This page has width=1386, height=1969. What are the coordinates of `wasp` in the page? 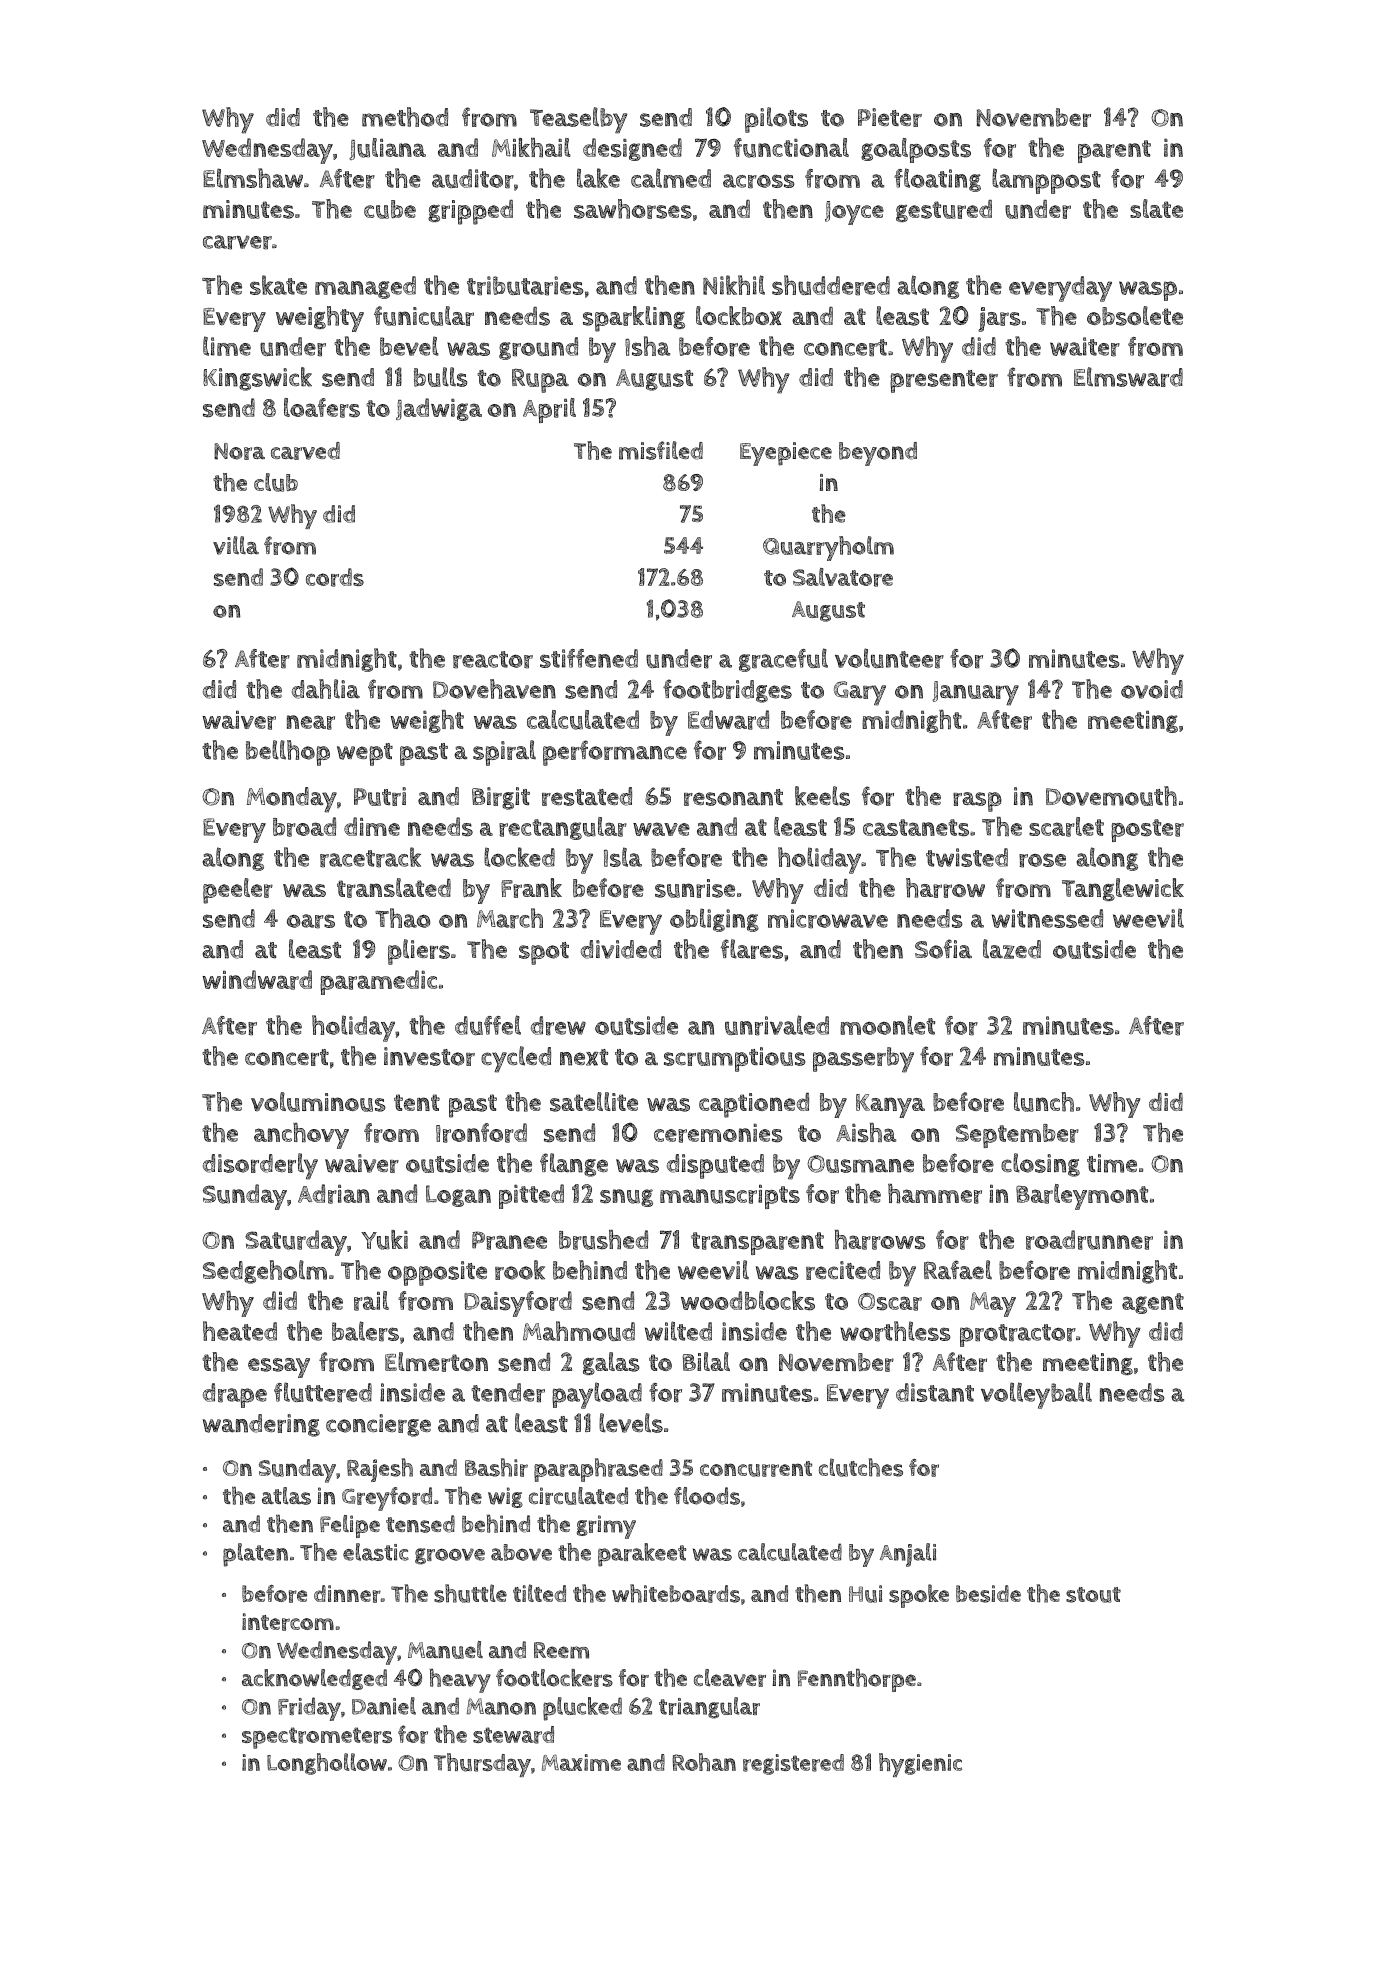 It's located at (1148, 291).
